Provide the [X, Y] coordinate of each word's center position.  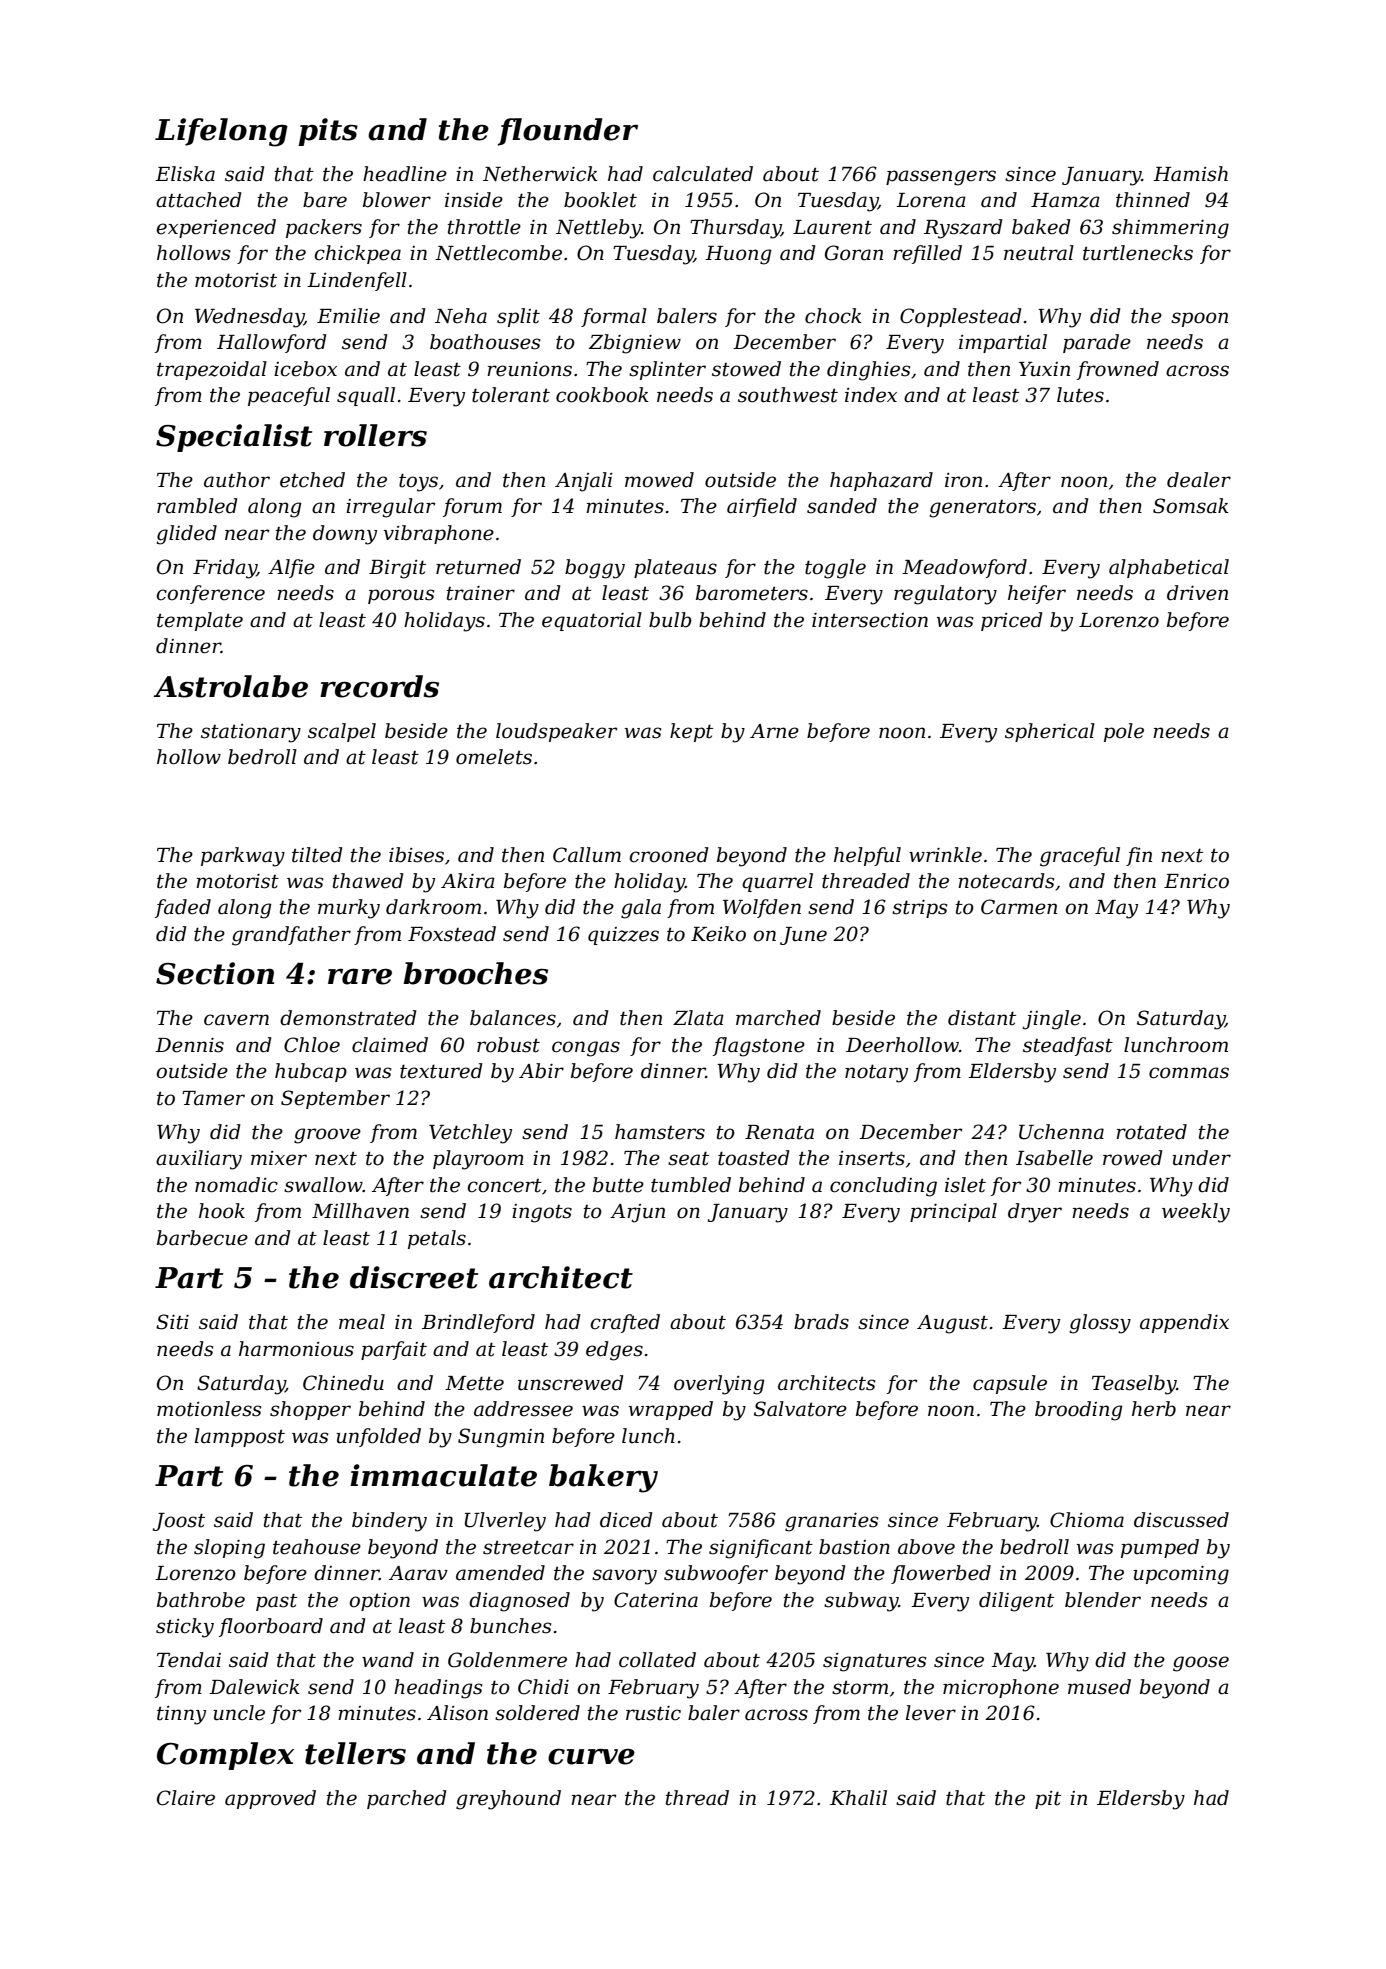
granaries [831, 1522]
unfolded [378, 1437]
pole [1124, 732]
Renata [779, 1132]
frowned [1118, 370]
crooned [669, 855]
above [926, 1547]
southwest [788, 395]
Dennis [189, 1045]
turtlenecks [1138, 253]
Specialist [234, 438]
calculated [703, 174]
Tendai [189, 1660]
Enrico [1196, 881]
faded [183, 908]
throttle [484, 227]
